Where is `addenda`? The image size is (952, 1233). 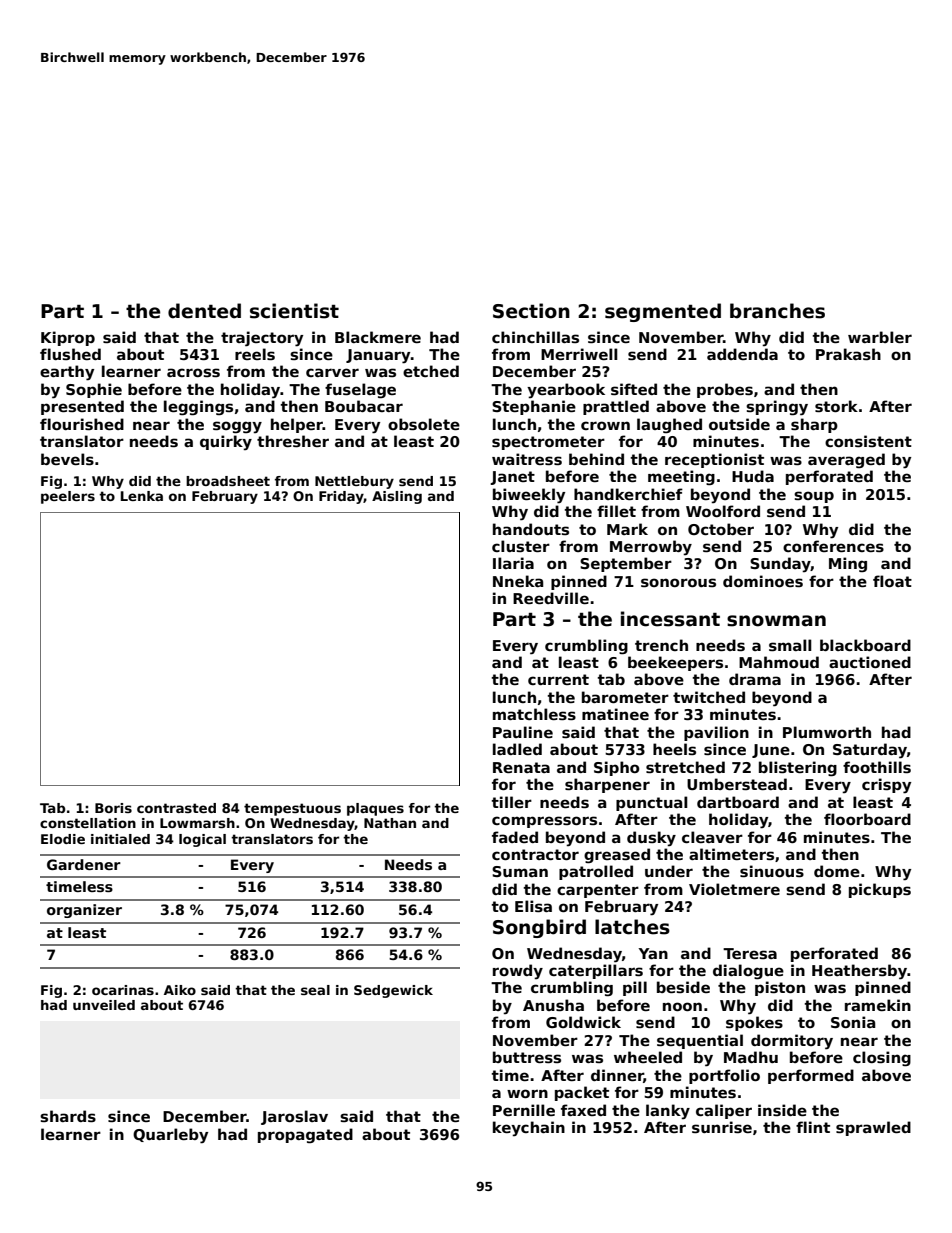
addenda is located at coordinates (742, 354).
